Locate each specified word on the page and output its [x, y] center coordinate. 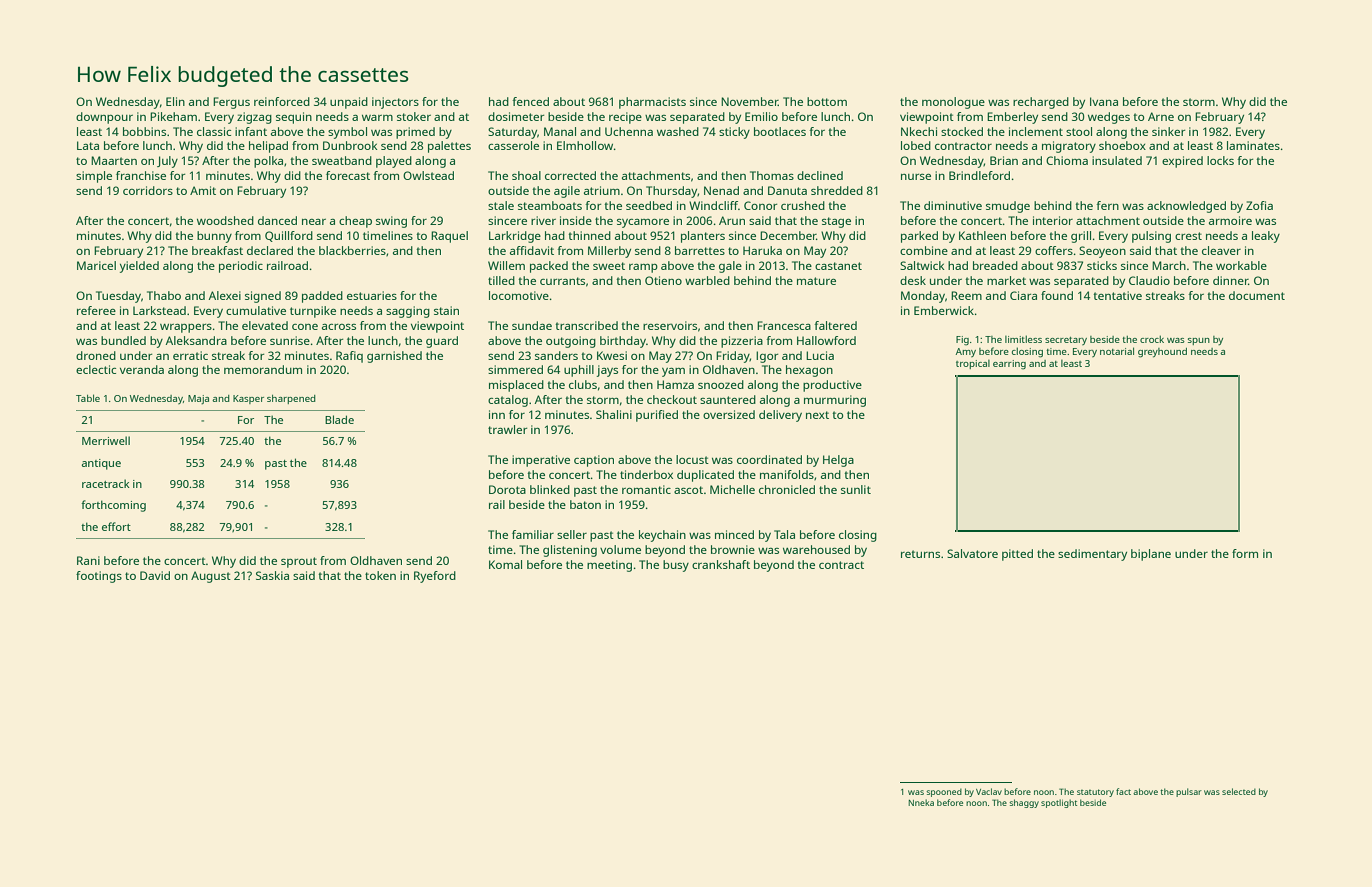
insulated [1117, 160]
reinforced [282, 101]
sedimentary [1092, 555]
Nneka [921, 802]
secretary [1066, 341]
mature [816, 281]
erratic [190, 355]
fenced [530, 101]
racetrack [106, 483]
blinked [550, 489]
